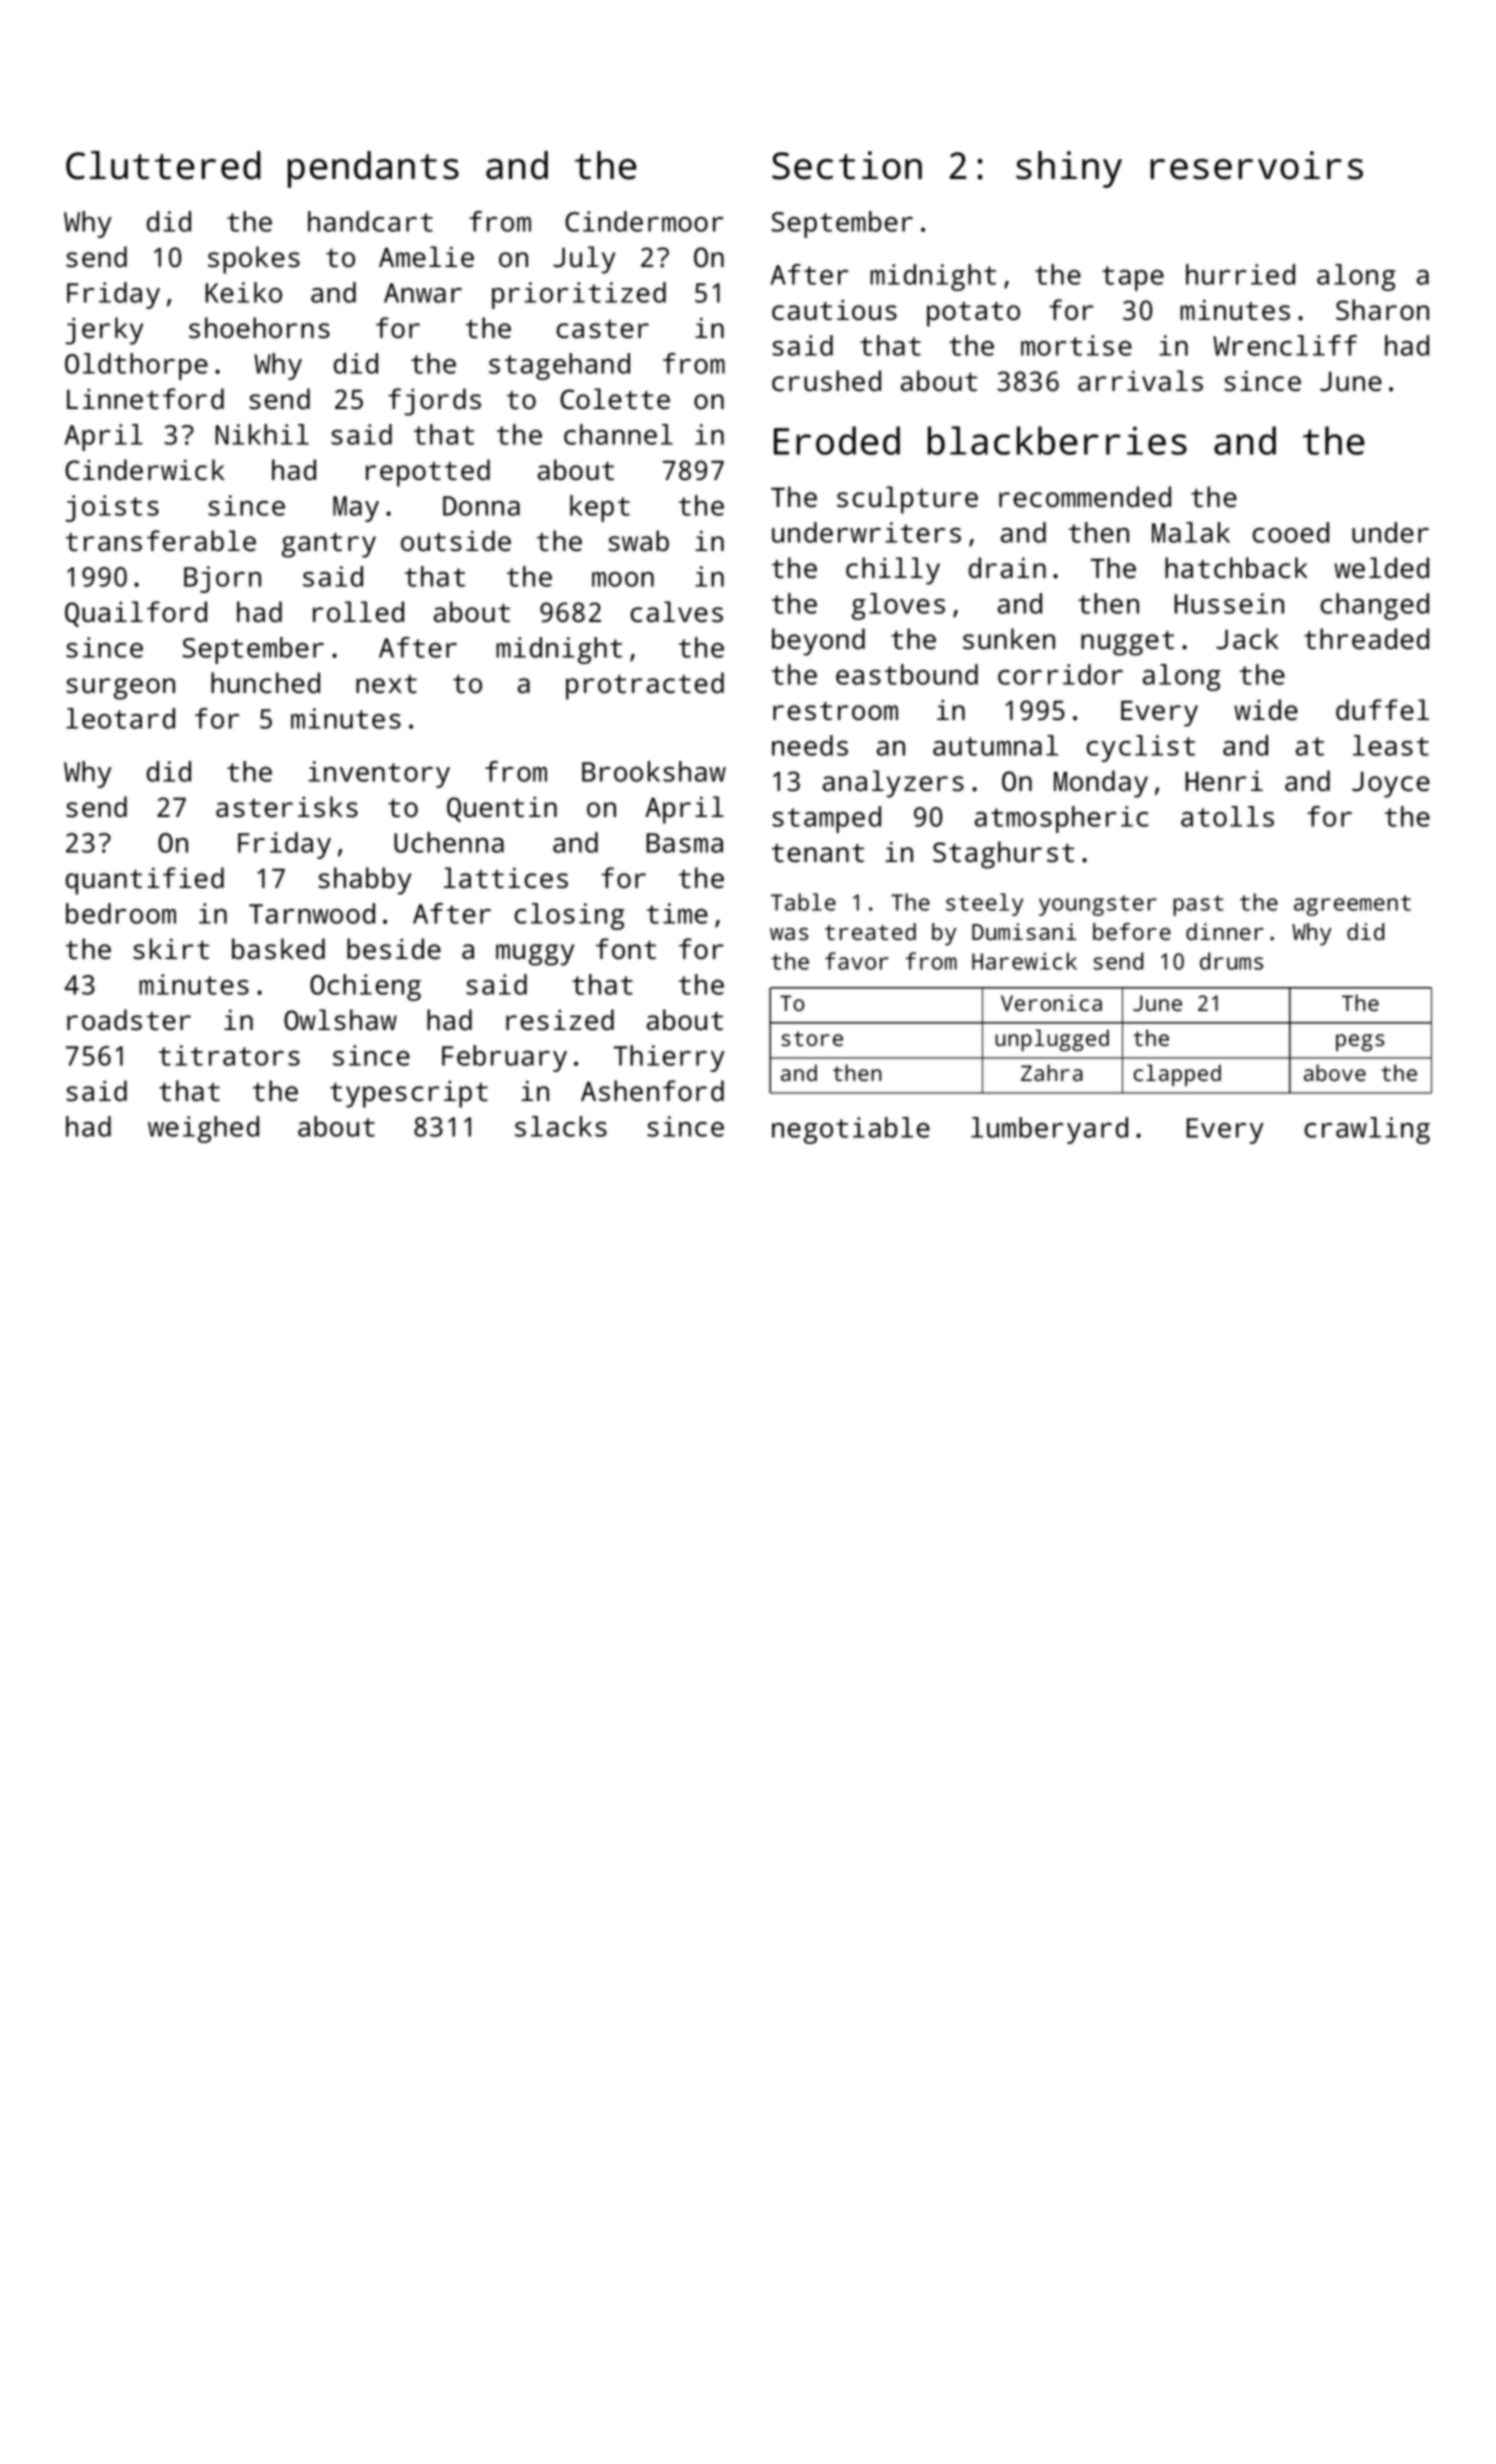  Describe the element at coordinates (136, 366) in the screenshot. I see `Oldthorpe` at that location.
